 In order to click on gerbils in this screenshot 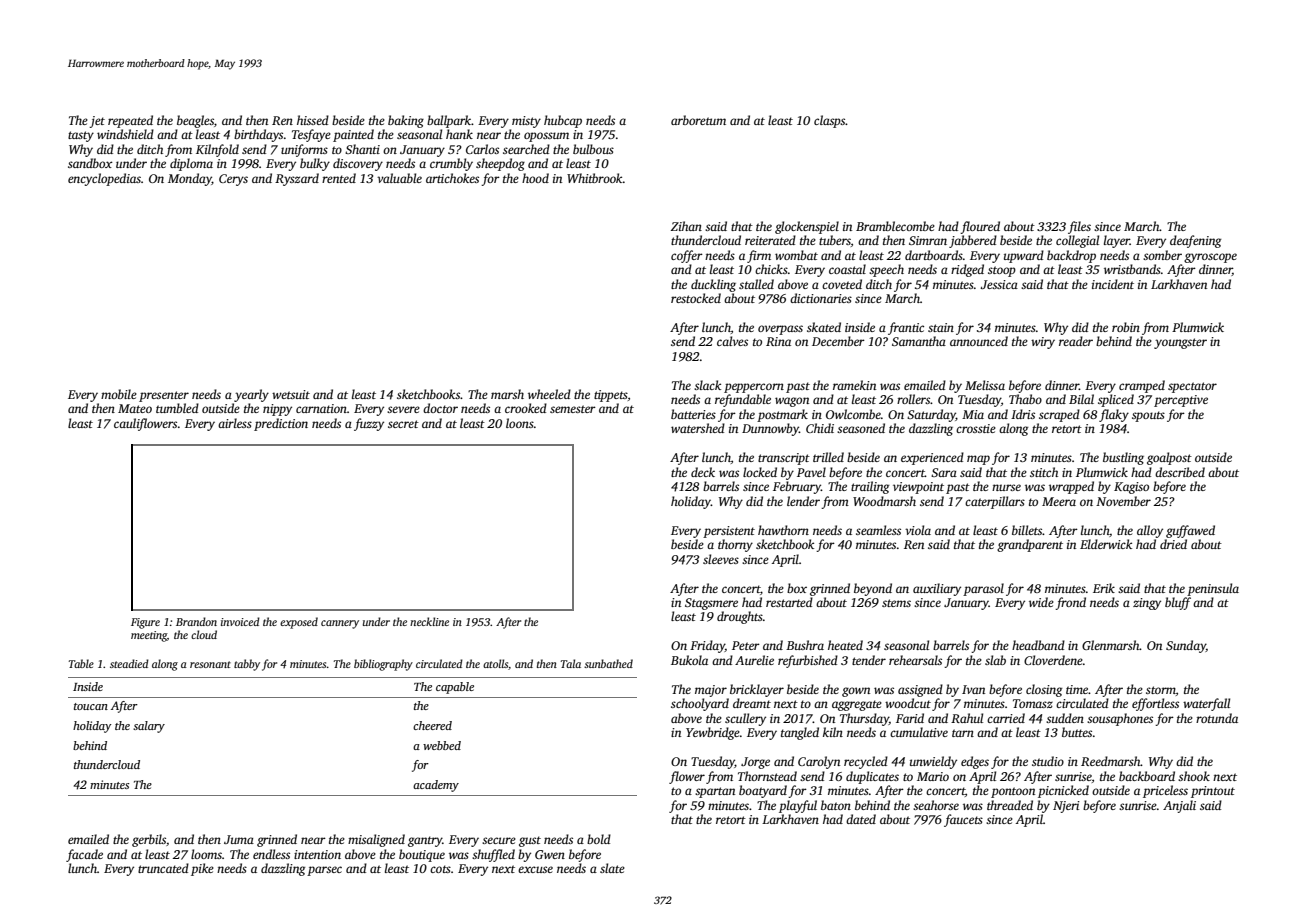, I will do `click(149, 840)`.
